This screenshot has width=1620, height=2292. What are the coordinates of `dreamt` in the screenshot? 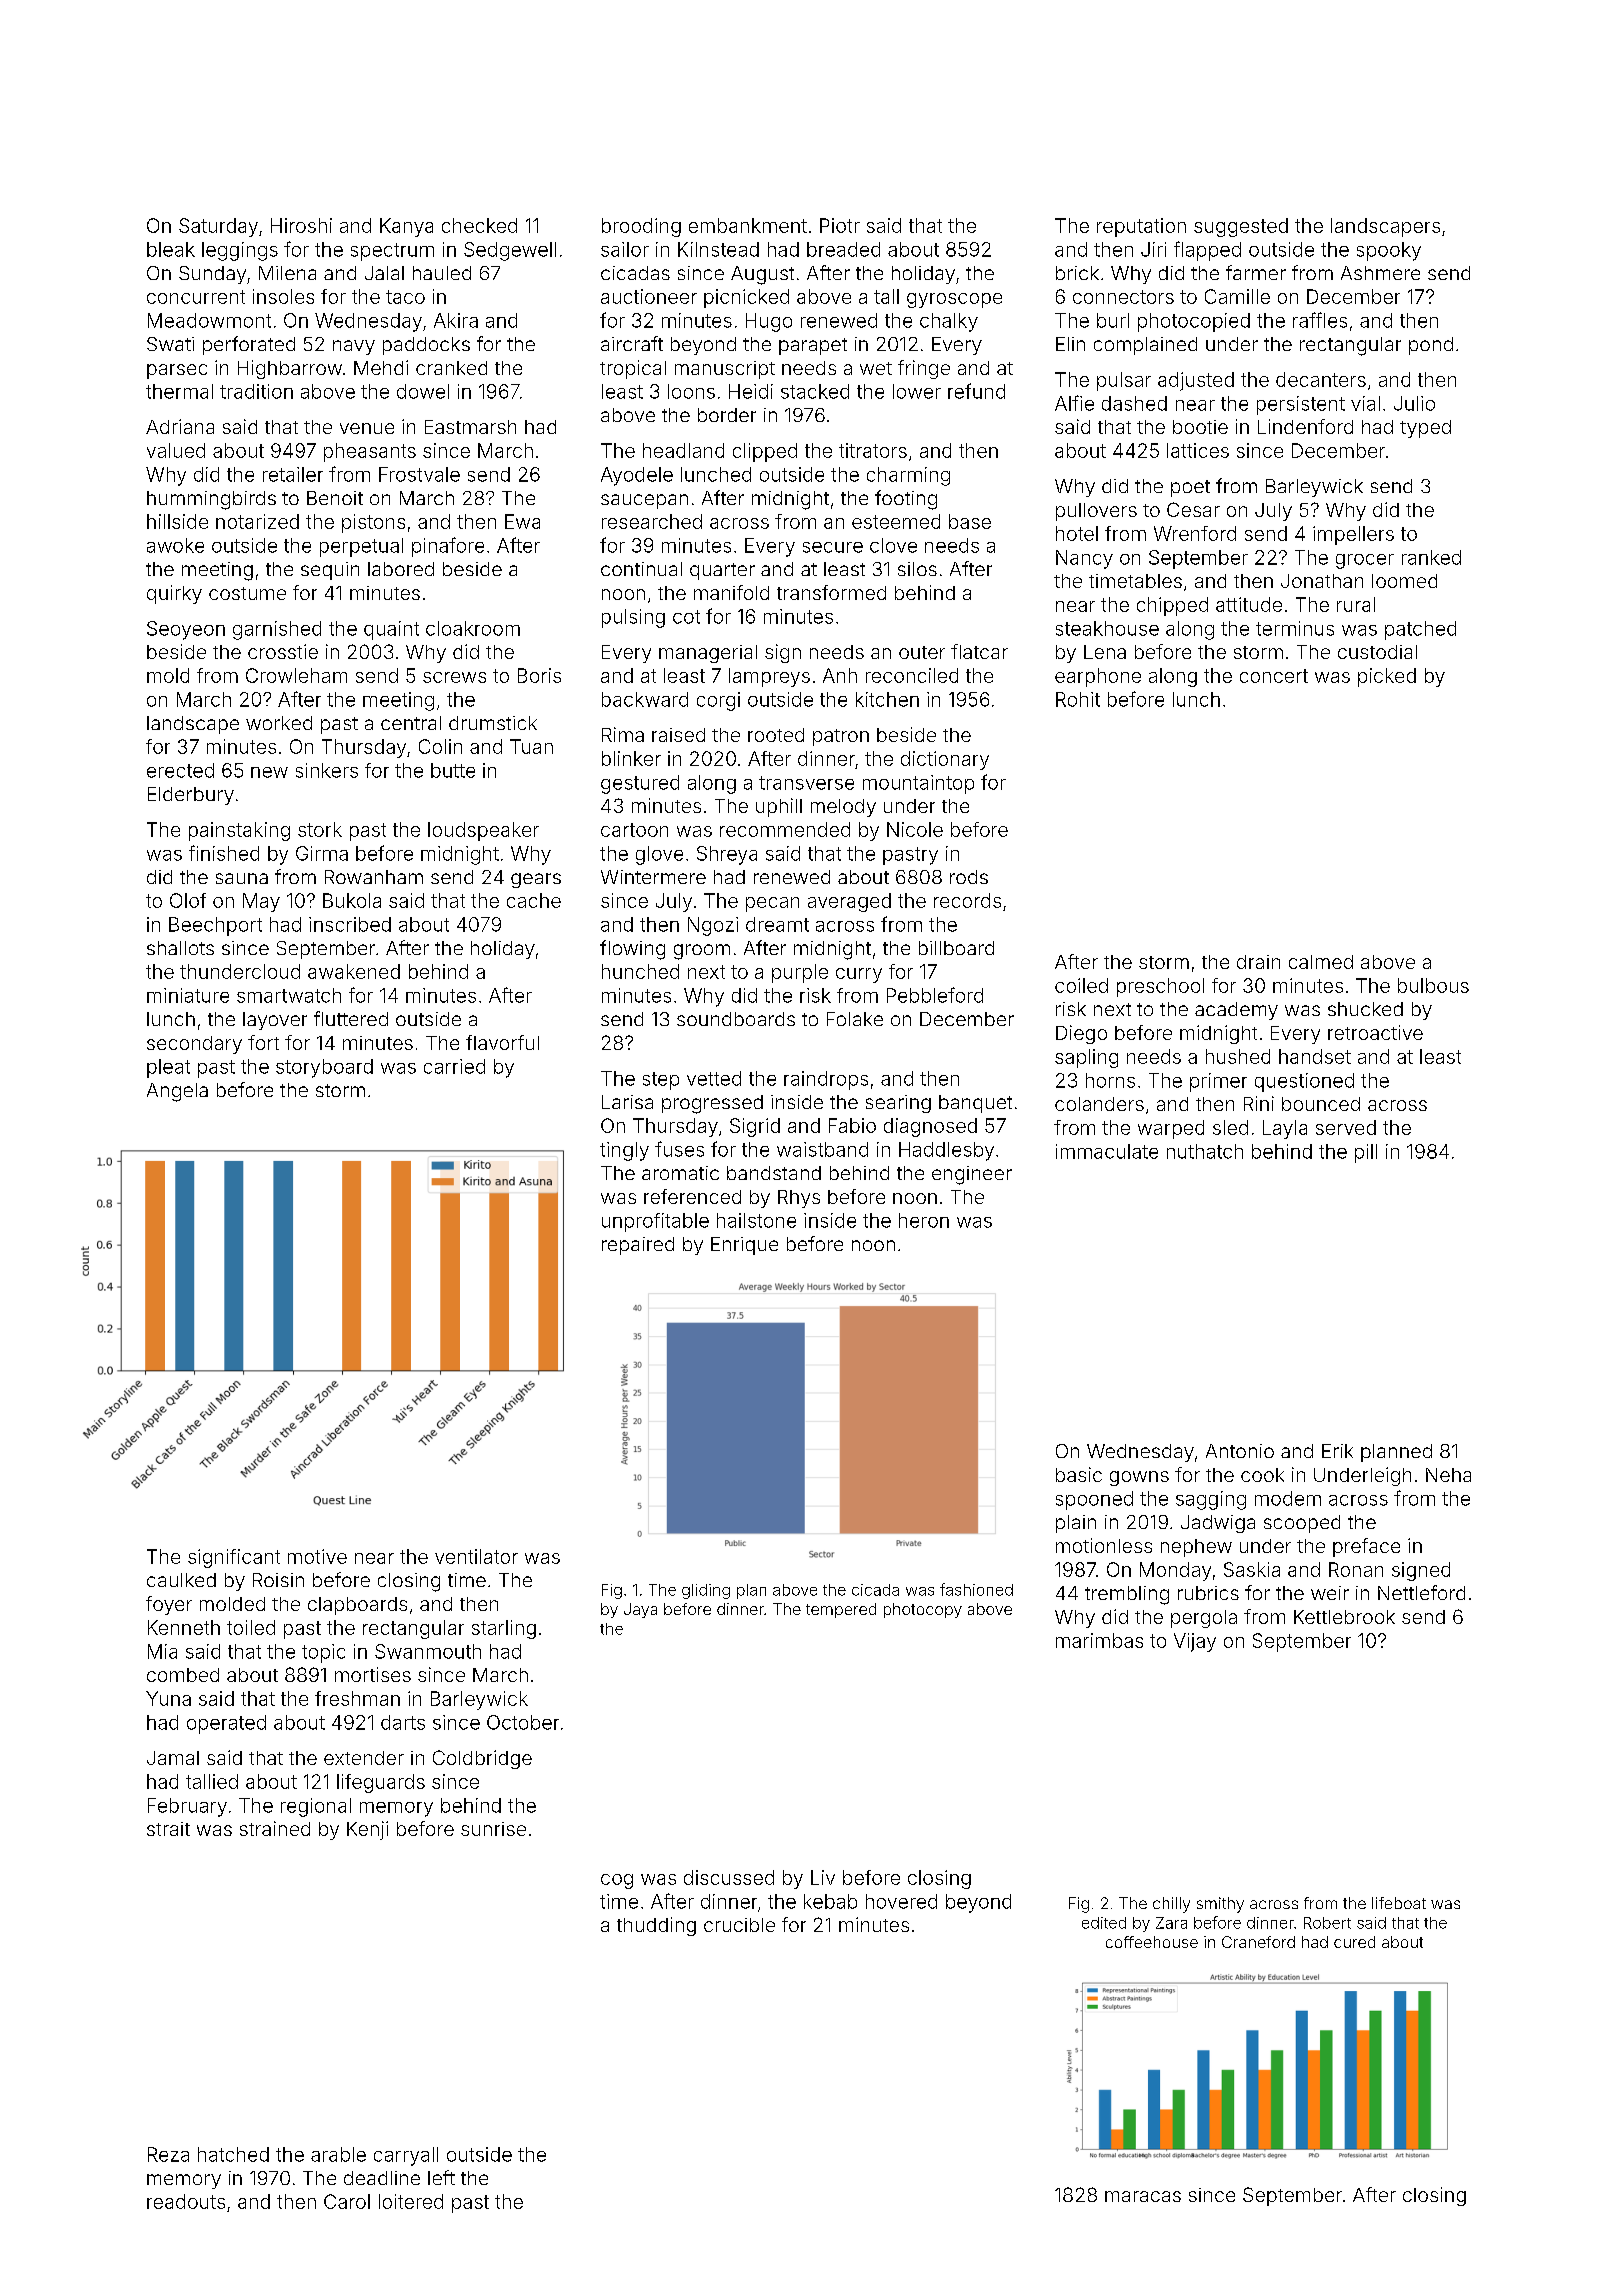 It's located at (777, 924).
